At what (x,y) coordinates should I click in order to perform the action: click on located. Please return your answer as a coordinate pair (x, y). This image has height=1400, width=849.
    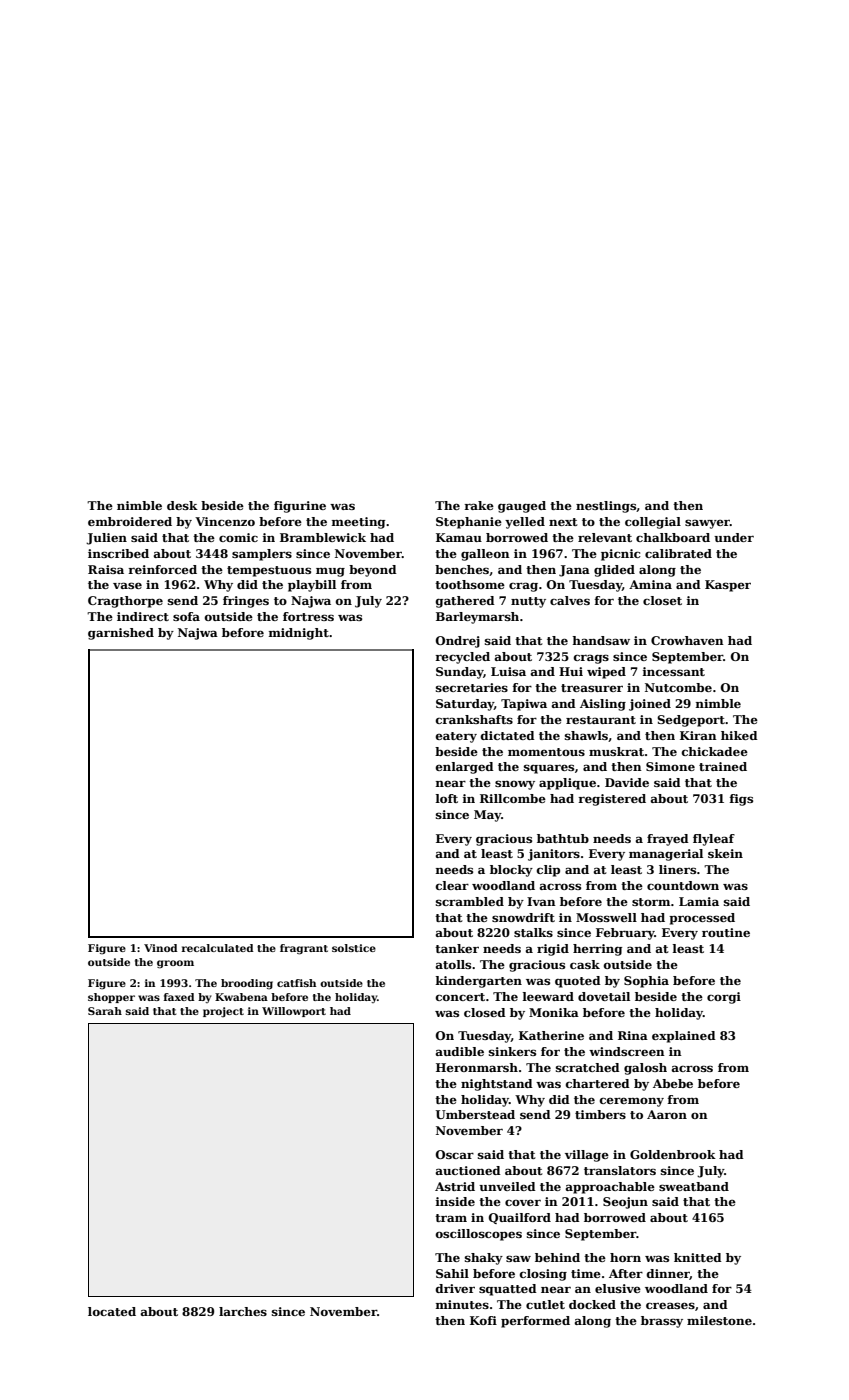
    Looking at the image, I should click on (112, 1311).
